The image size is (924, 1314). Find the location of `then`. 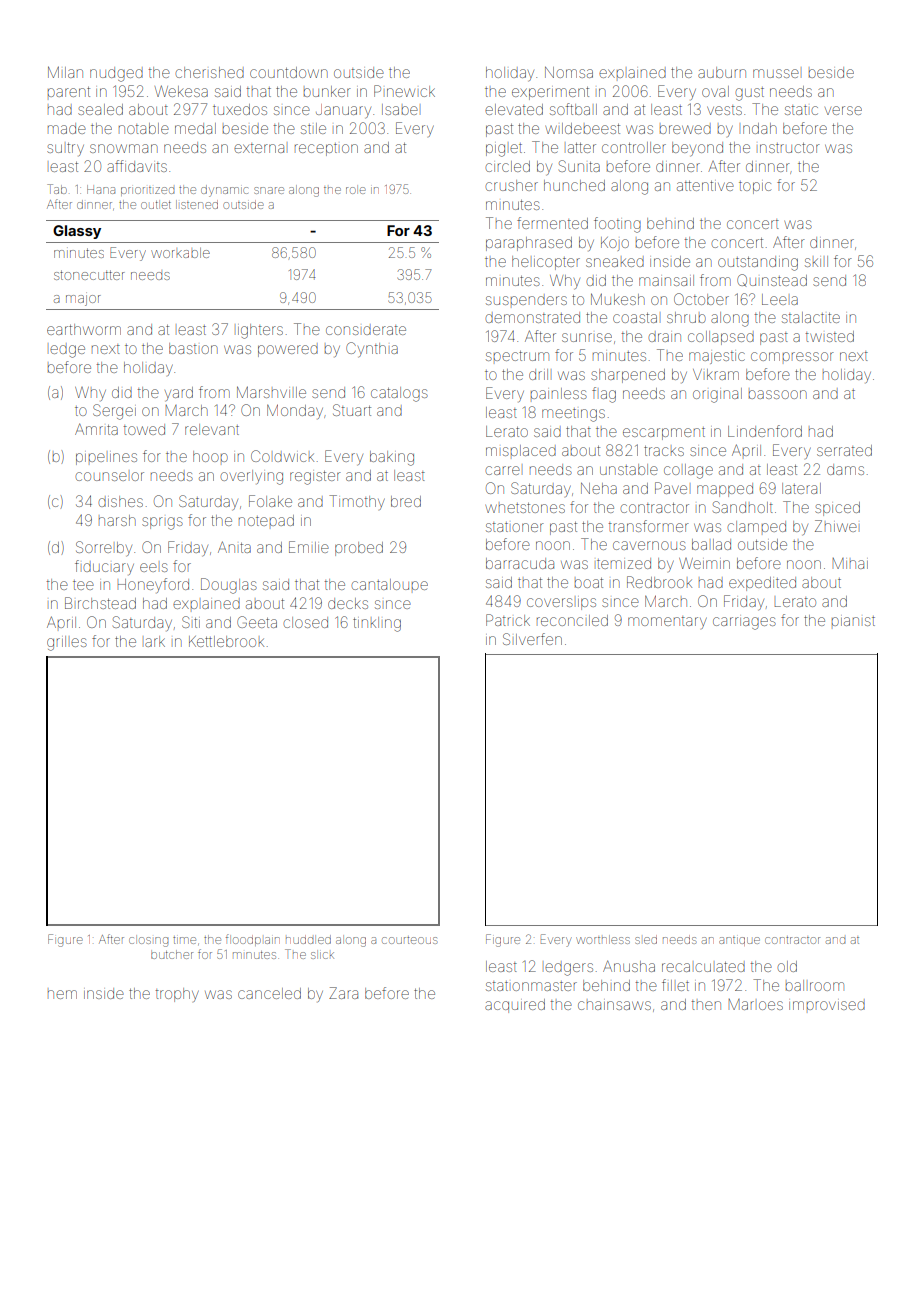

then is located at coordinates (706, 1005).
